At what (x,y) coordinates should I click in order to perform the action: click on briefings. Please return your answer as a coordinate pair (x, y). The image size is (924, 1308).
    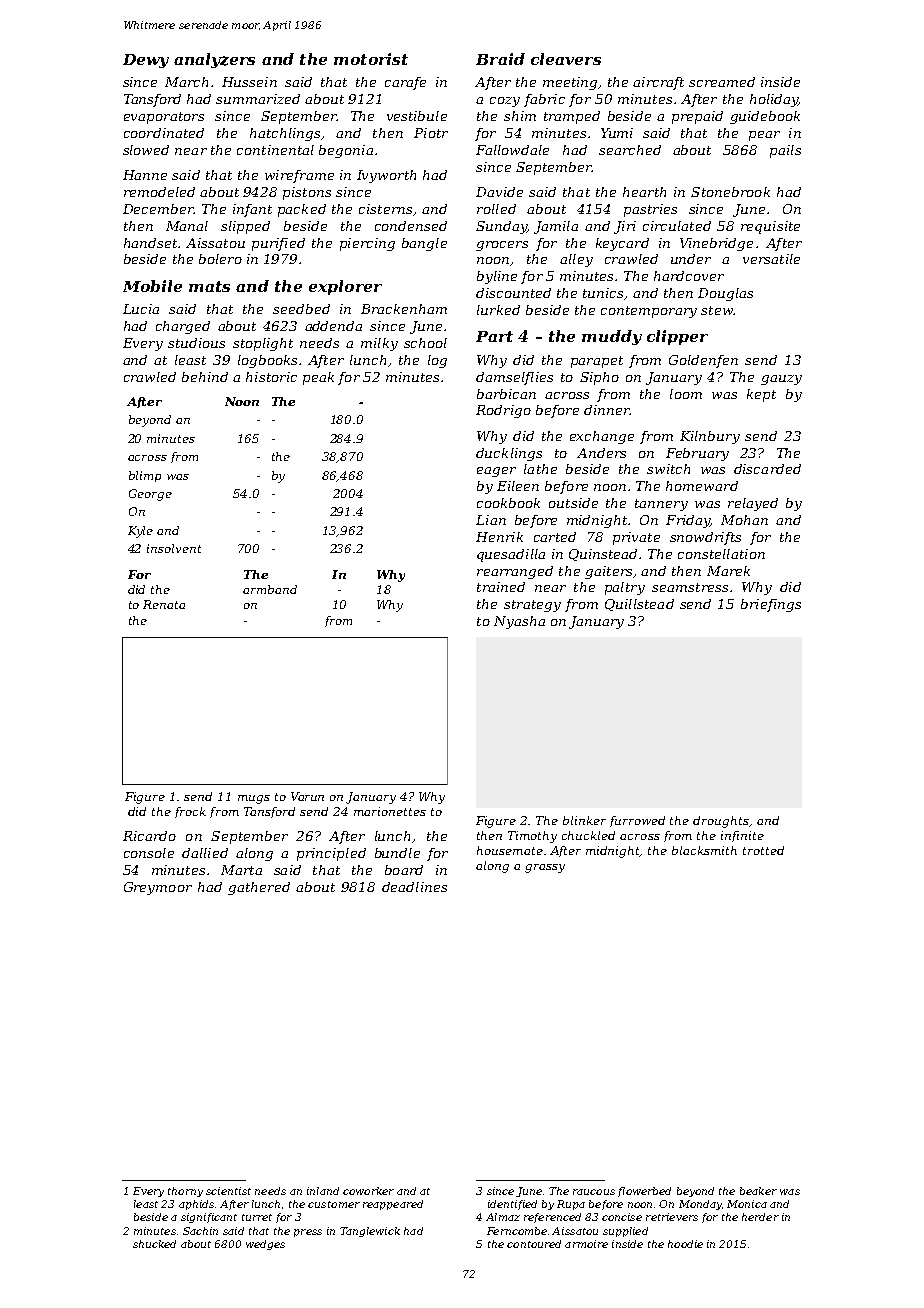
    Looking at the image, I should click on (771, 605).
